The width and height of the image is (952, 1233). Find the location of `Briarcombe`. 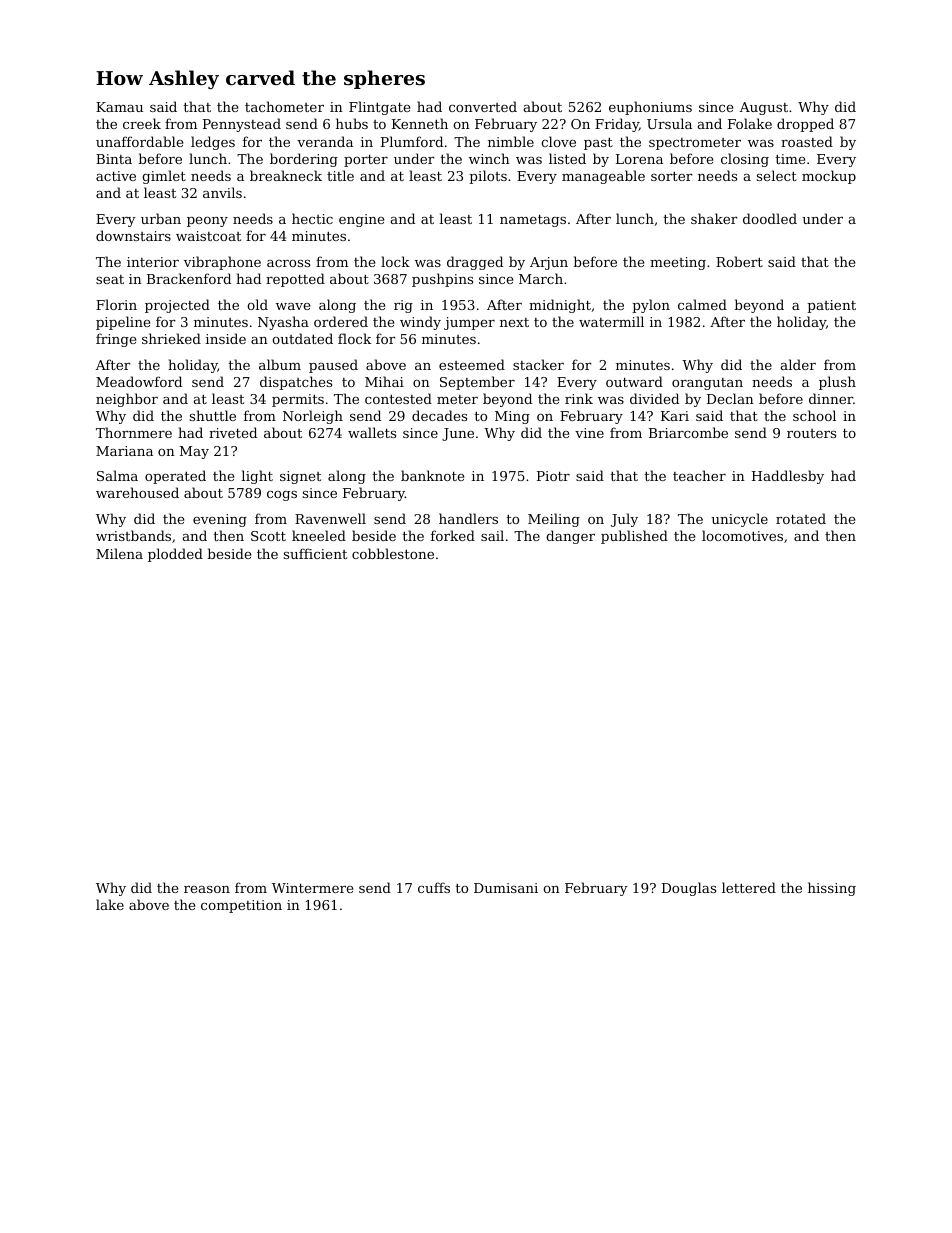

Briarcombe is located at coordinates (688, 432).
